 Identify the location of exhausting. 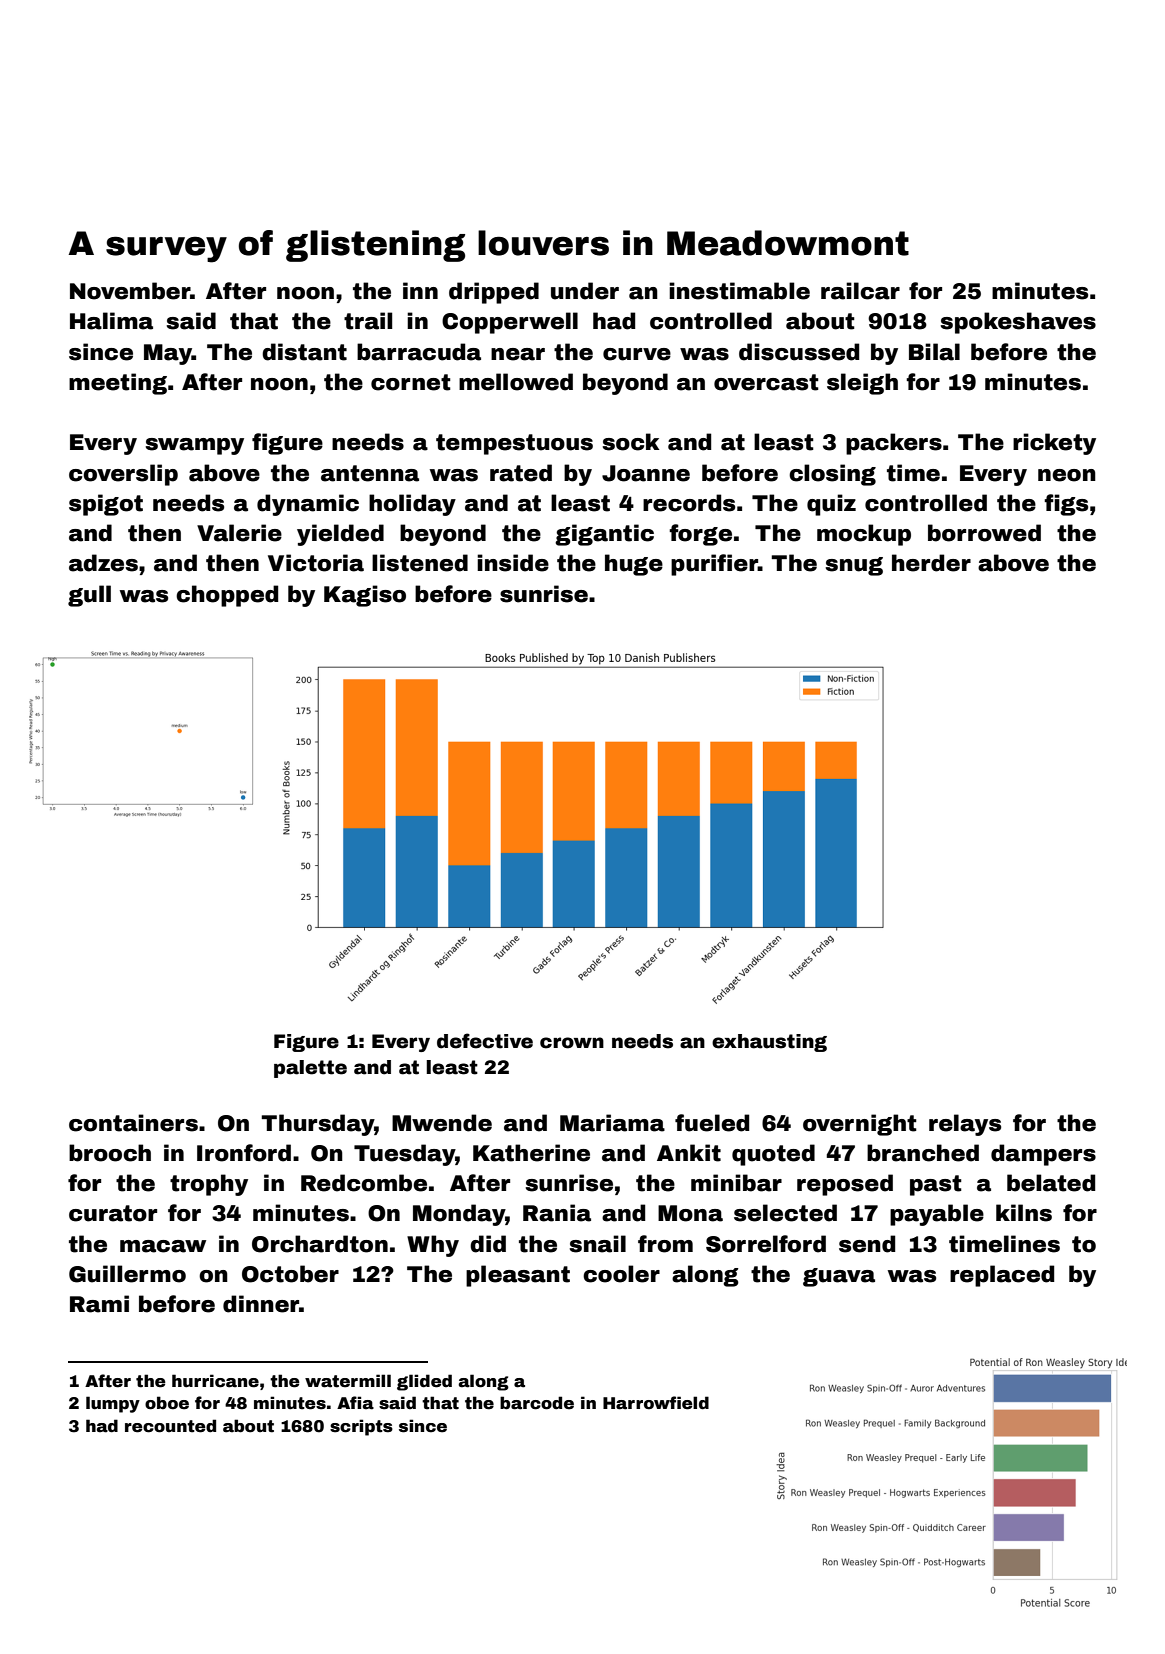
(769, 1043).
